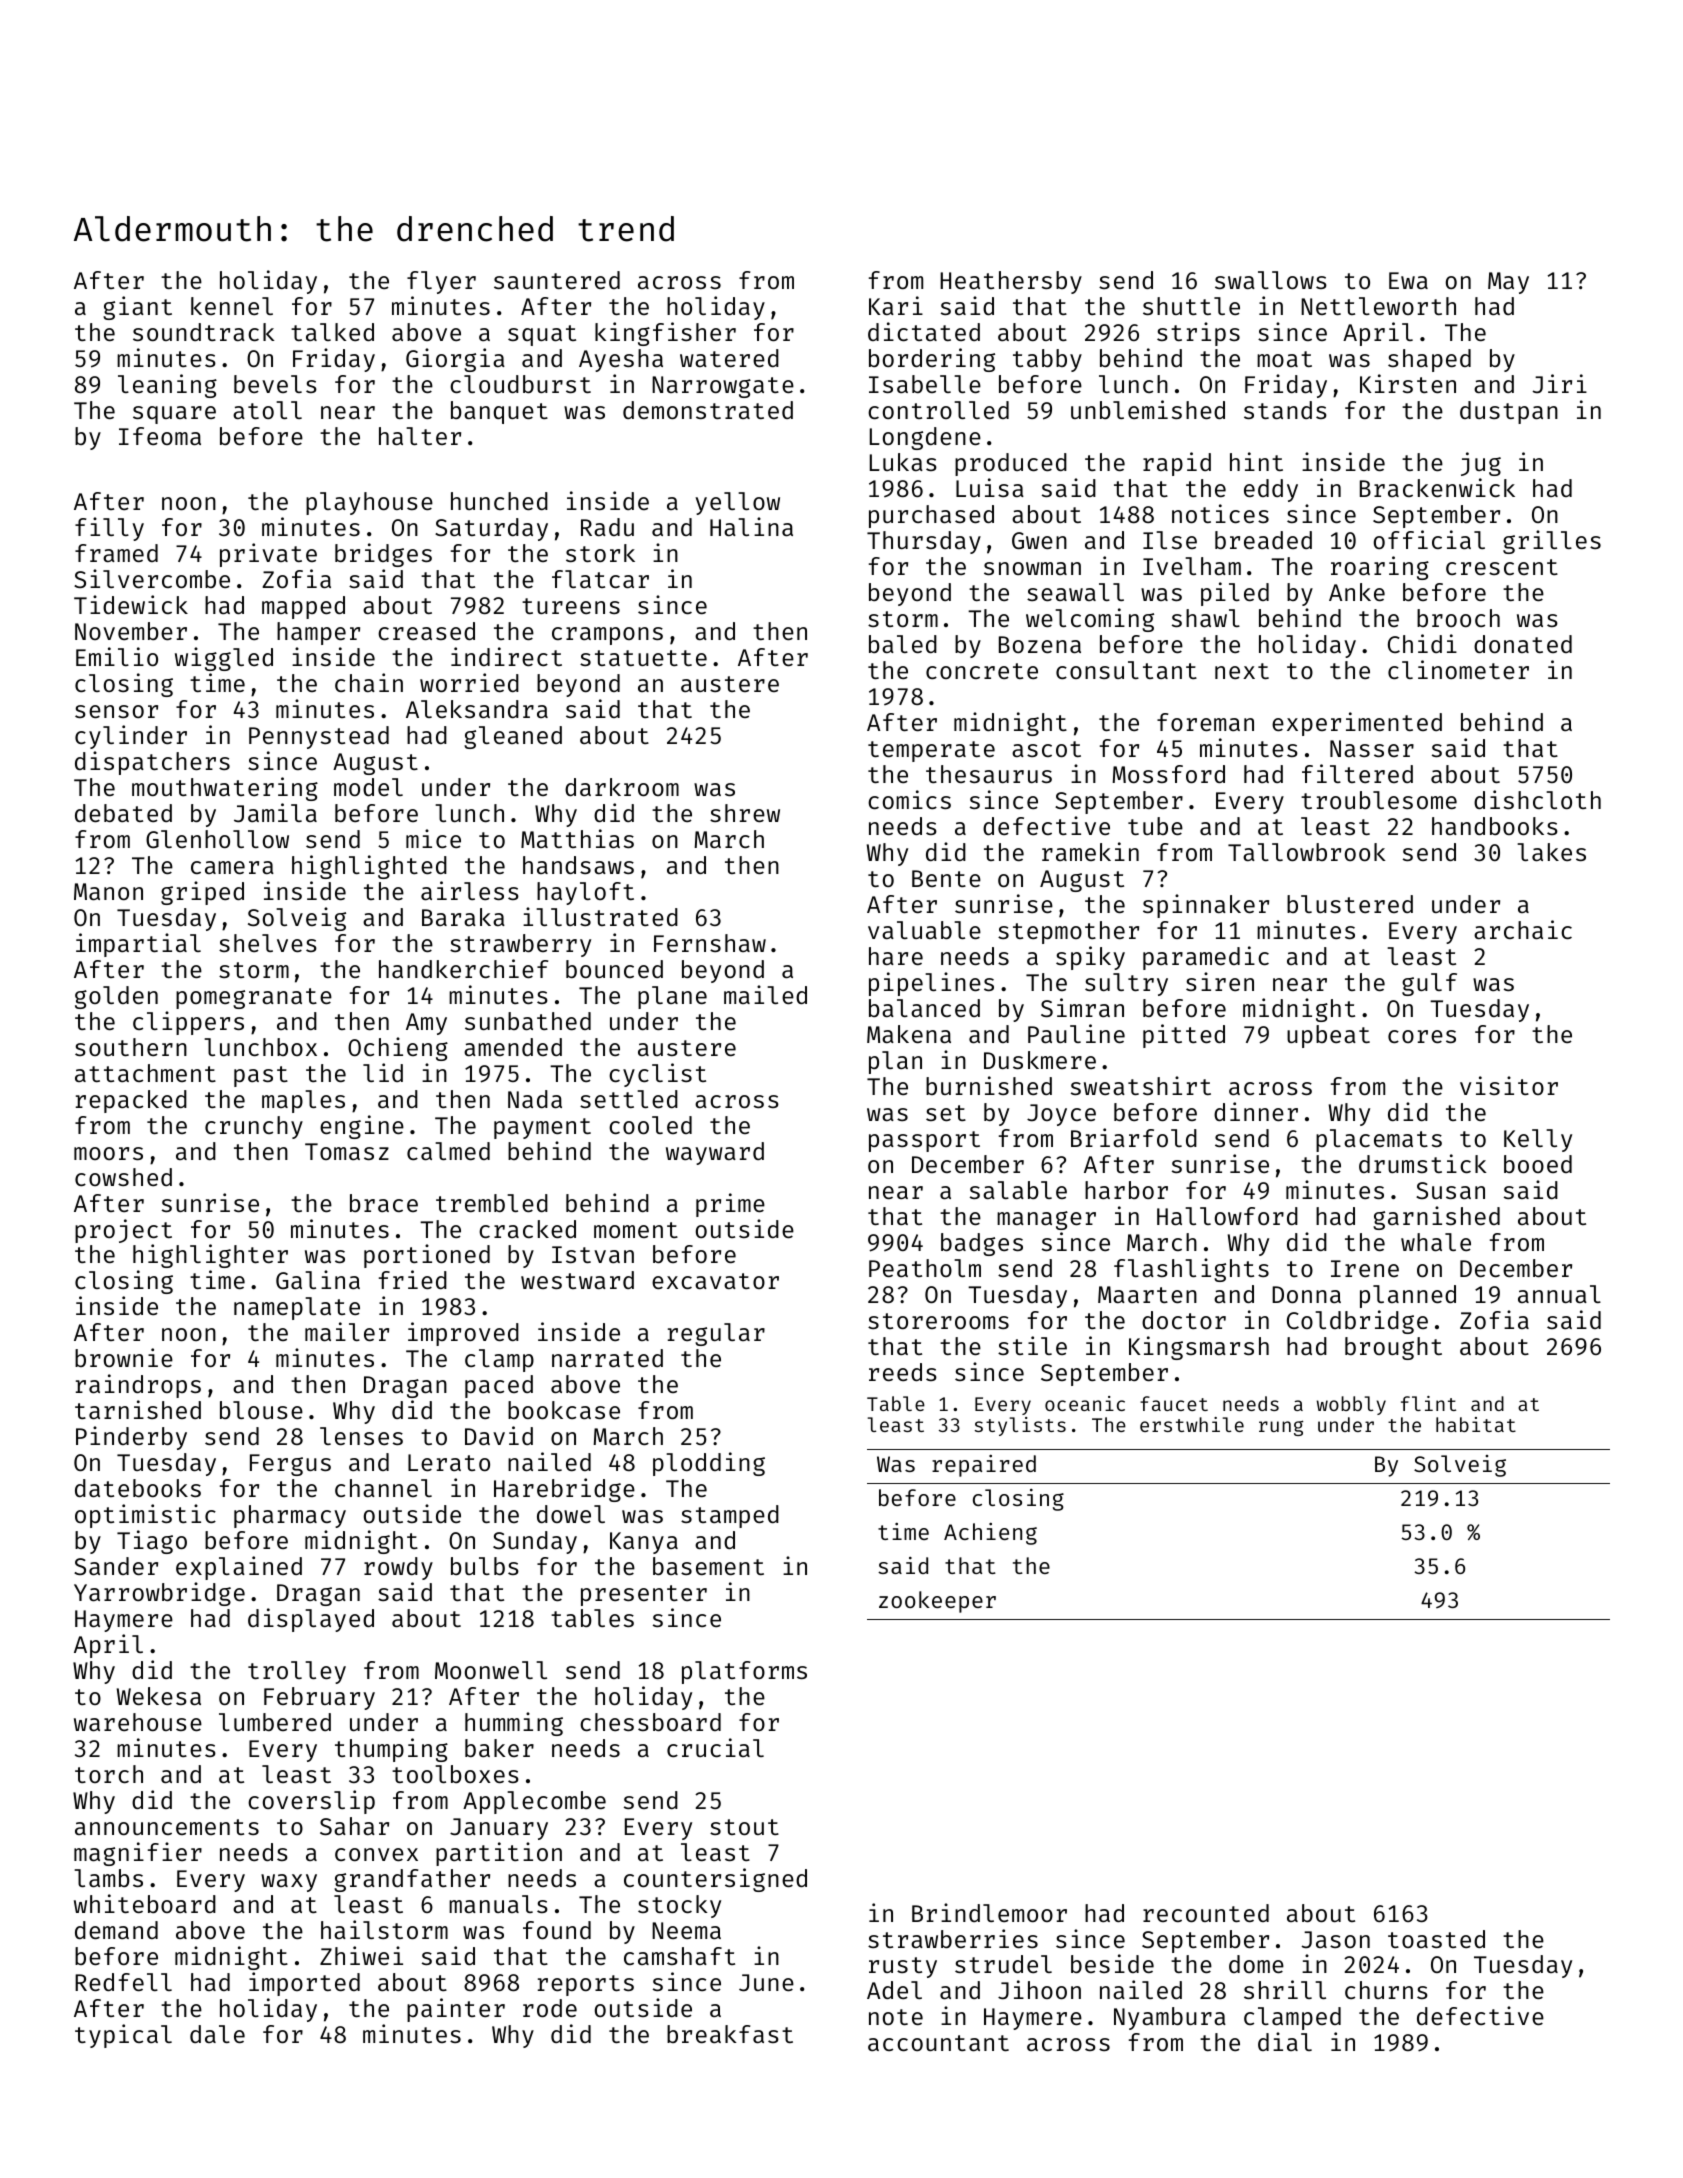 Image resolution: width=1683 pixels, height=2178 pixels. Describe the element at coordinates (1011, 282) in the screenshot. I see `Heathersby` at that location.
